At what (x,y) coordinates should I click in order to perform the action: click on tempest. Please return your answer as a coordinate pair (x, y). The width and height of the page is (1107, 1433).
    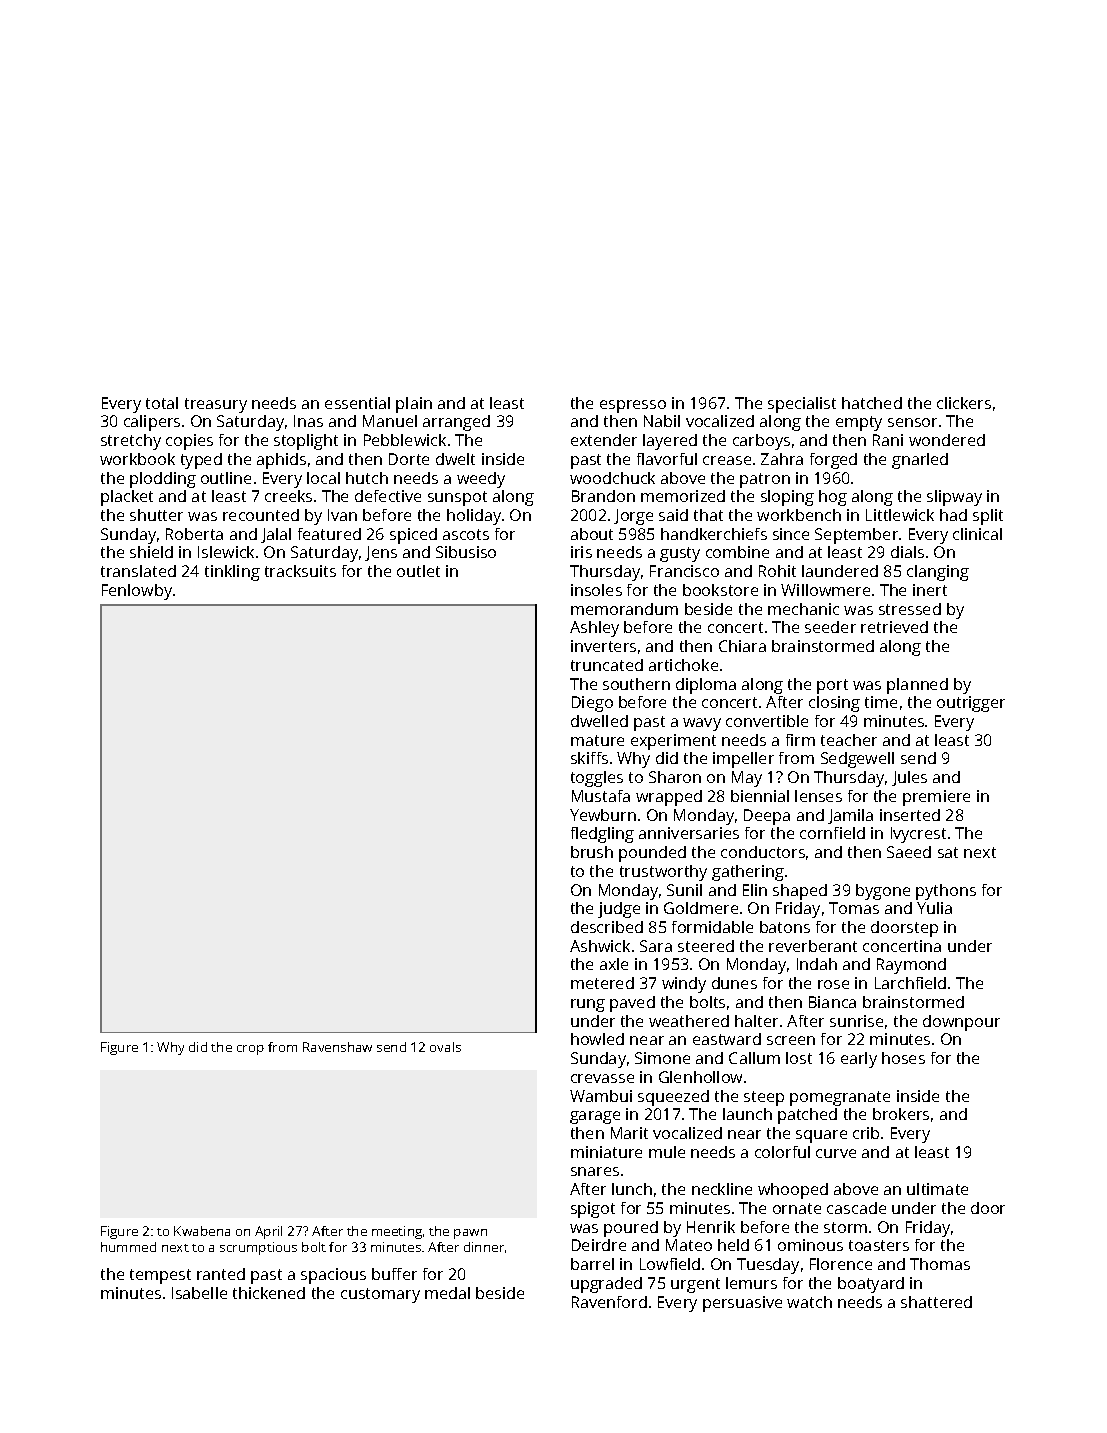
    Looking at the image, I should click on (160, 1276).
